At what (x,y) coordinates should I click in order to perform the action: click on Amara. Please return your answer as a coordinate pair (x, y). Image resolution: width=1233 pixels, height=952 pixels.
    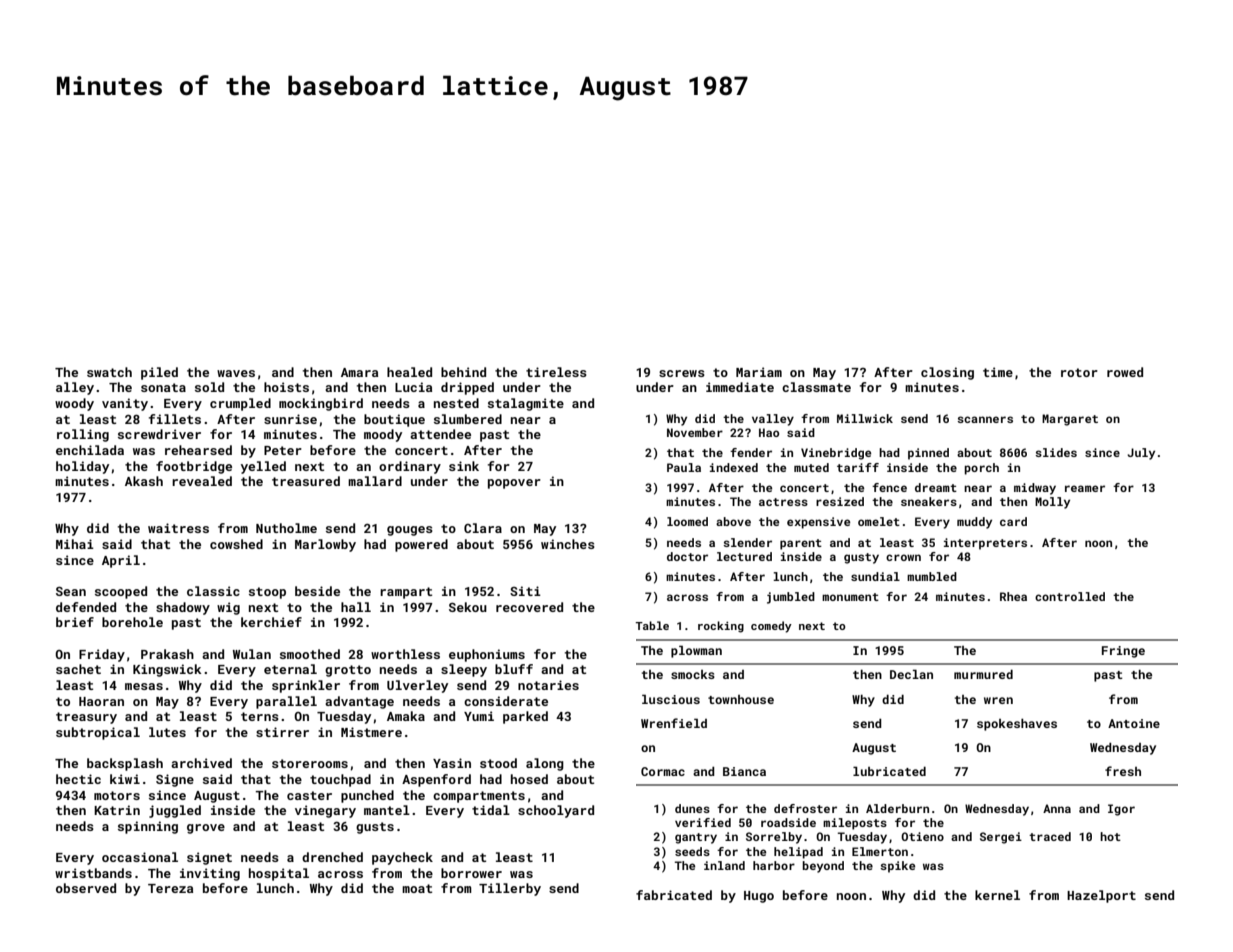
    Looking at the image, I should click on (359, 372).
